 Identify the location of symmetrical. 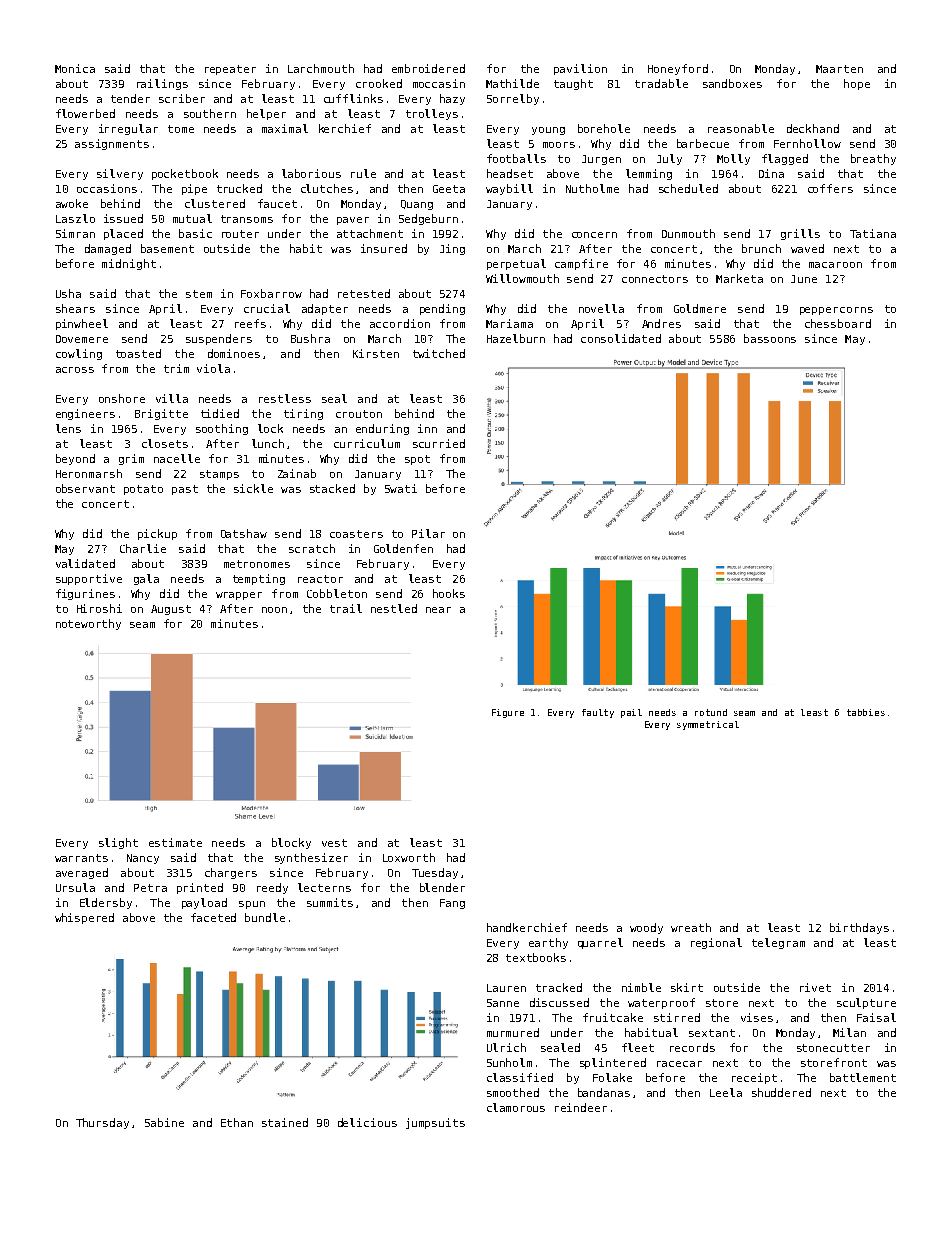
(708, 725).
